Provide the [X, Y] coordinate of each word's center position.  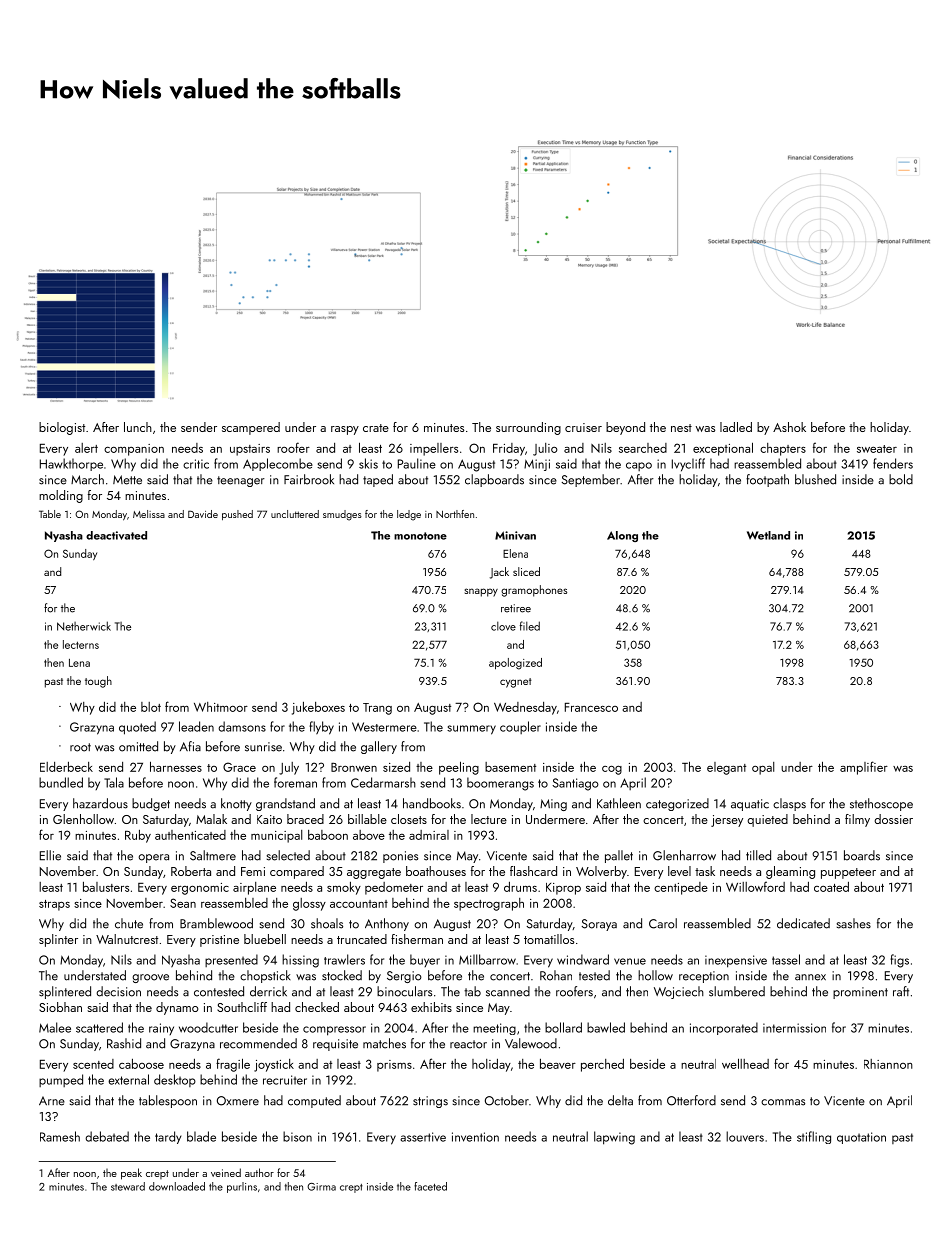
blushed [815, 479]
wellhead [745, 1063]
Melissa [149, 514]
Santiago [575, 784]
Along [622, 536]
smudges [342, 515]
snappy [481, 592]
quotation [861, 1138]
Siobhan [60, 1007]
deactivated [116, 535]
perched [602, 1065]
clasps [789, 804]
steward [128, 1186]
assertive [423, 1137]
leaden [196, 726]
